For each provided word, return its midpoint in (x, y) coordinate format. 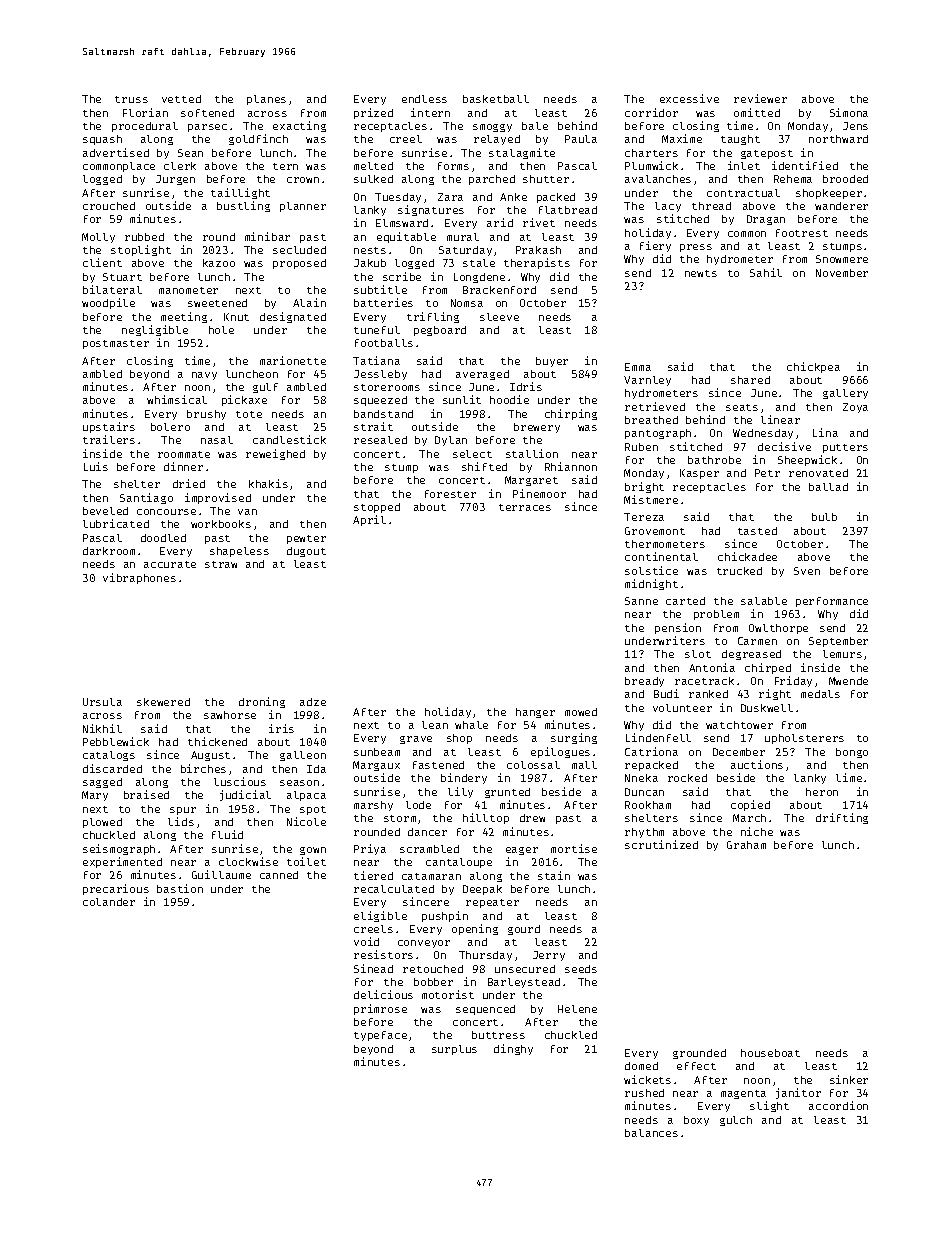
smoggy (492, 128)
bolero (170, 427)
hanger (535, 713)
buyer (552, 362)
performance (832, 602)
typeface (380, 1036)
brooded (845, 179)
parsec (207, 128)
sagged (102, 783)
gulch (736, 1121)
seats (742, 407)
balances (651, 1133)
